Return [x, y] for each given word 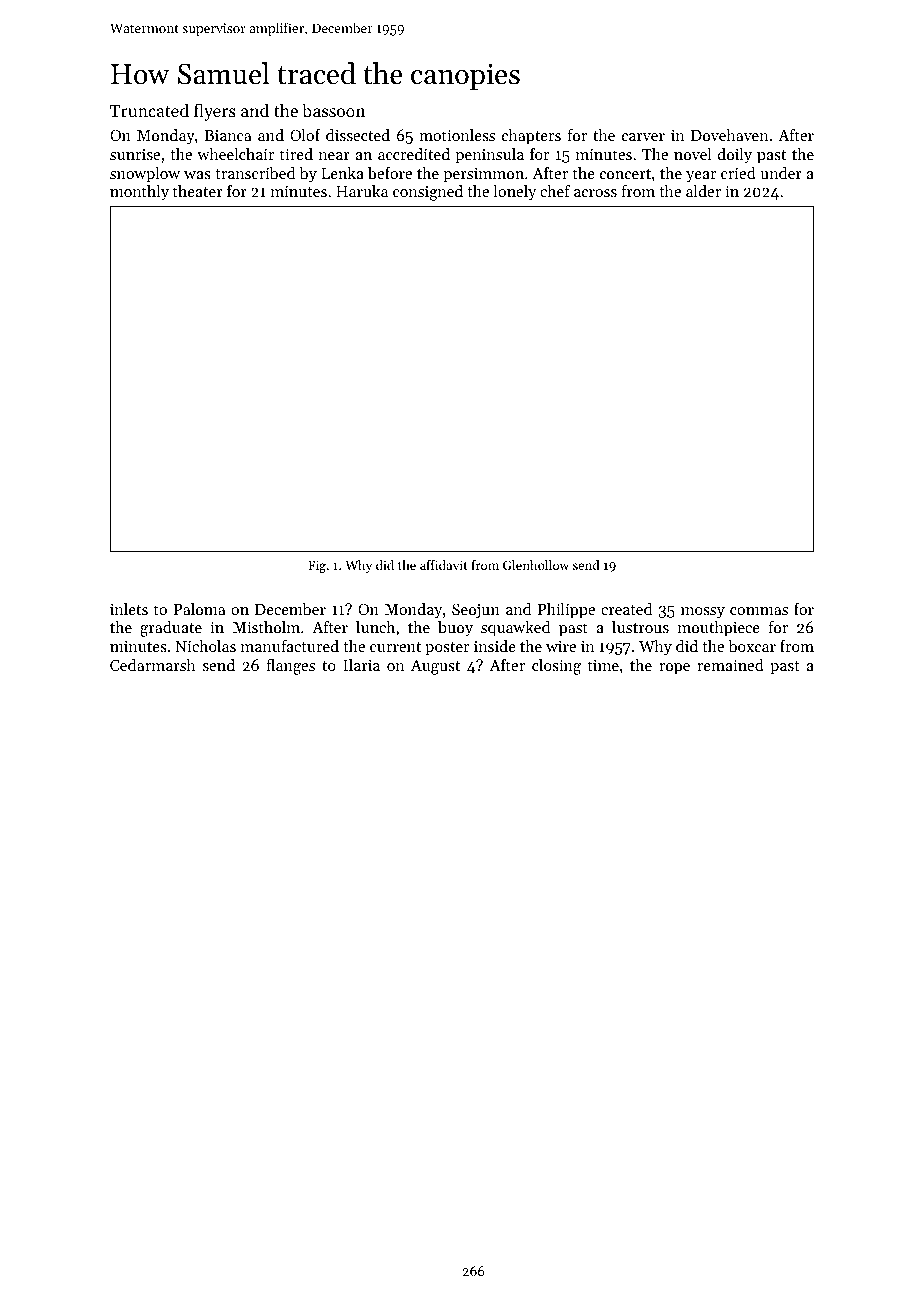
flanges [290, 667]
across [595, 193]
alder [703, 191]
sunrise [135, 154]
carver [643, 137]
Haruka [362, 191]
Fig [317, 566]
